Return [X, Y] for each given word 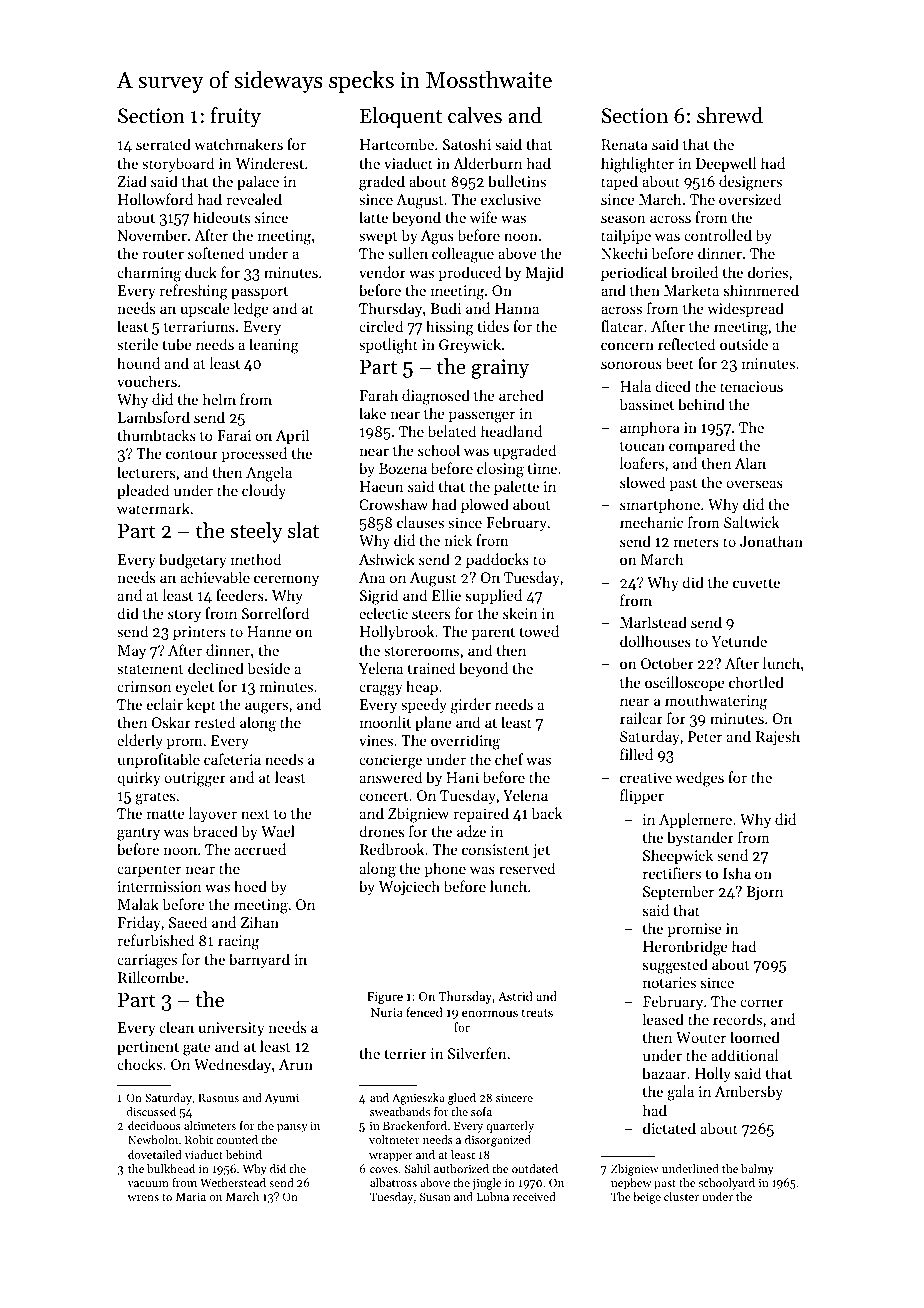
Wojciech [409, 888]
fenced [424, 1012]
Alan [750, 463]
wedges [699, 779]
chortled [756, 682]
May [132, 652]
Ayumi [282, 1099]
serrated [163, 144]
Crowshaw [393, 504]
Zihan [260, 922]
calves [475, 115]
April [292, 436]
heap [422, 687]
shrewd [730, 115]
